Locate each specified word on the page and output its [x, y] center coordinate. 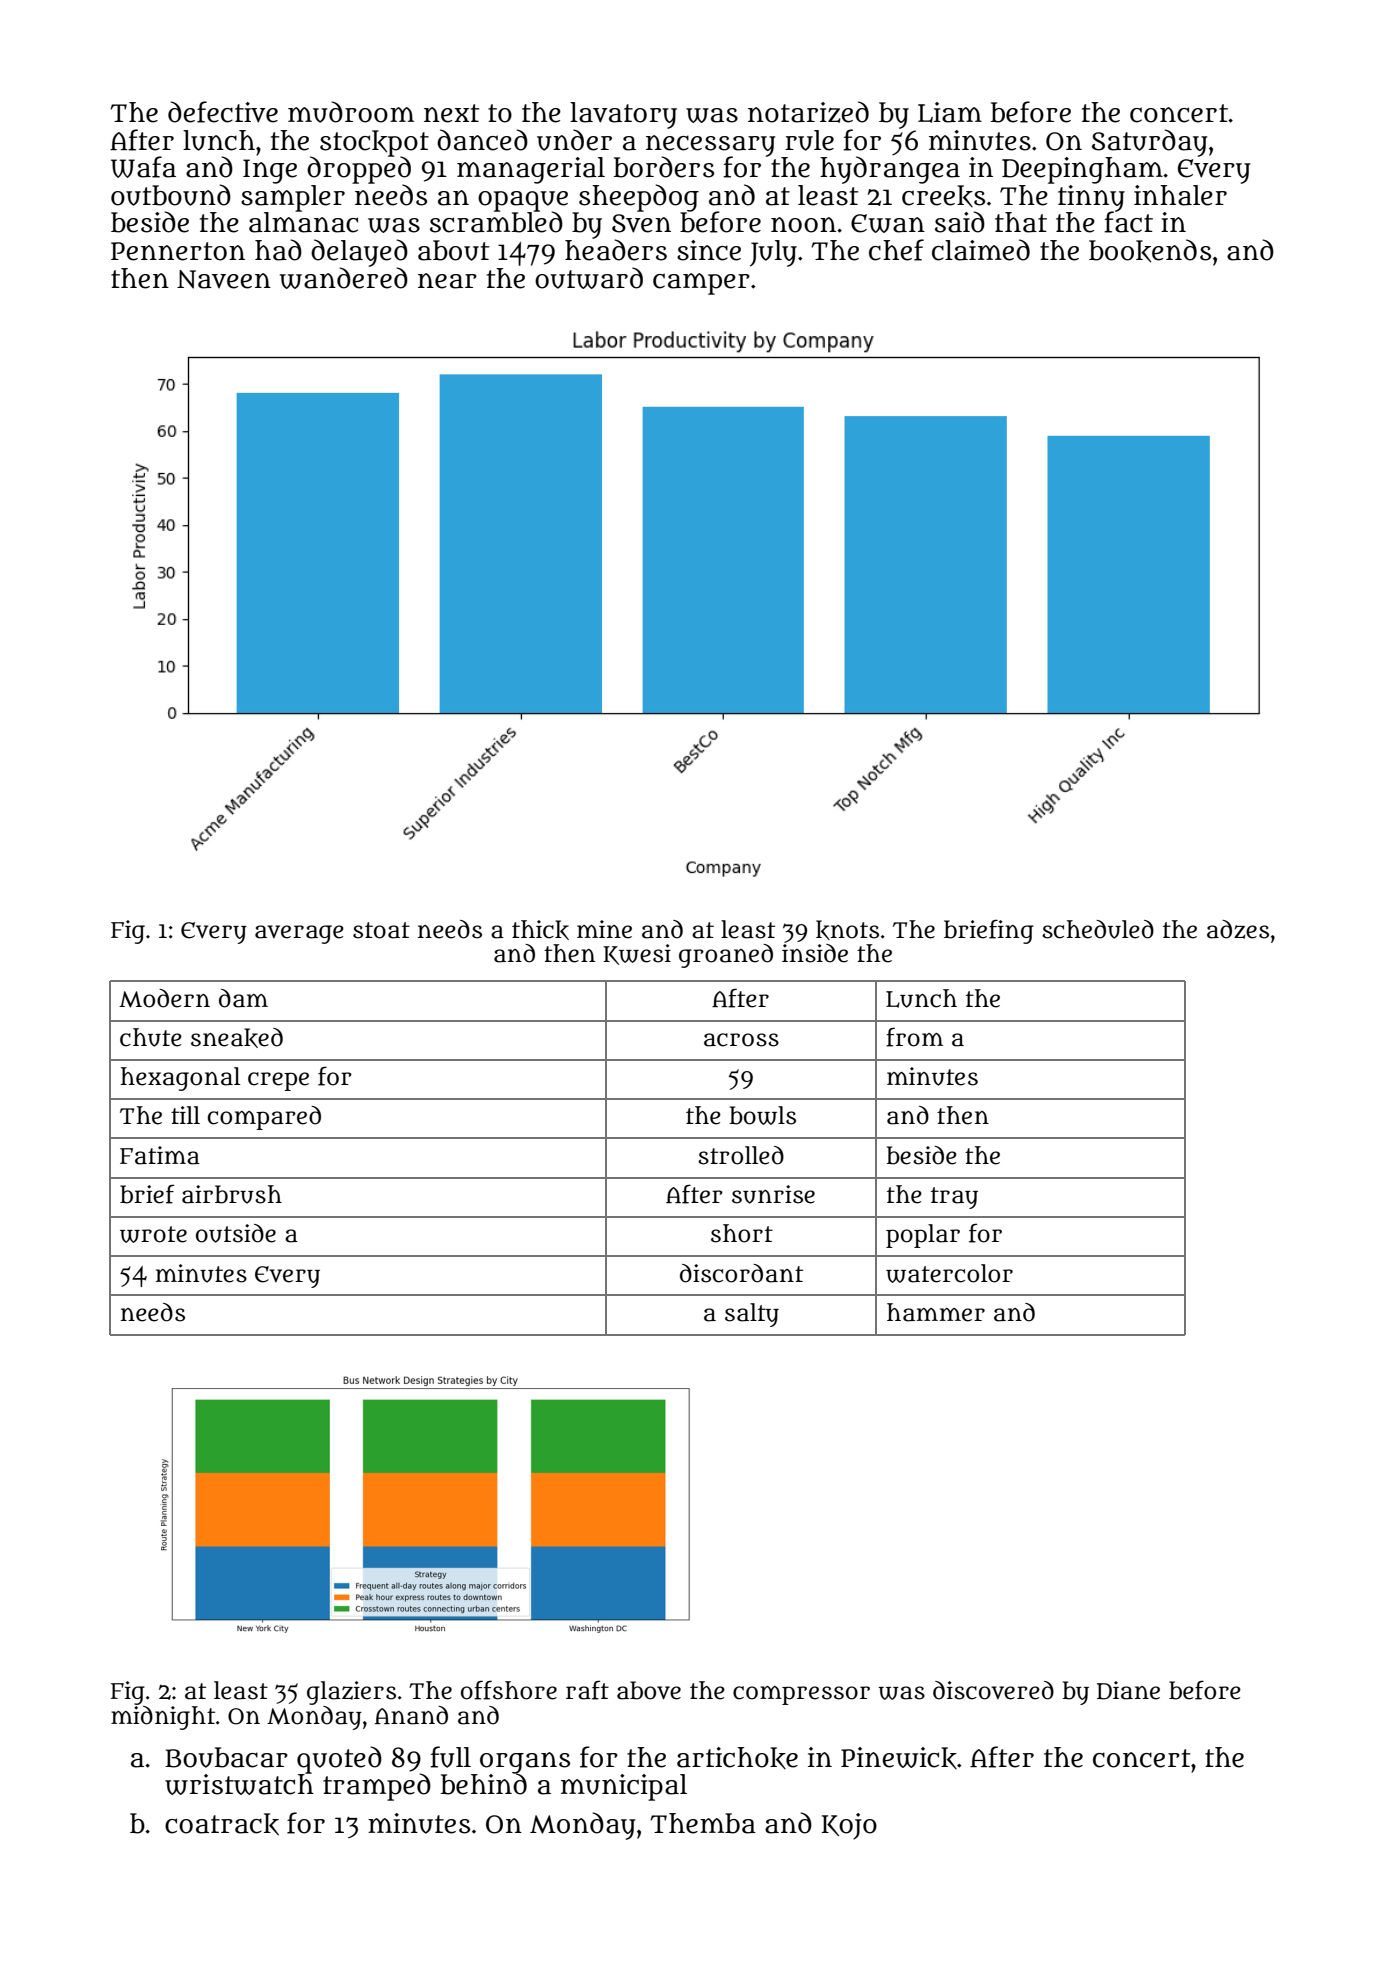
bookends [1150, 251]
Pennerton [178, 251]
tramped [377, 1787]
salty [752, 1315]
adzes [1238, 929]
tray [954, 1198]
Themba [703, 1823]
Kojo [849, 1826]
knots [847, 930]
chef [896, 250]
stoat [381, 930]
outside [236, 1233]
